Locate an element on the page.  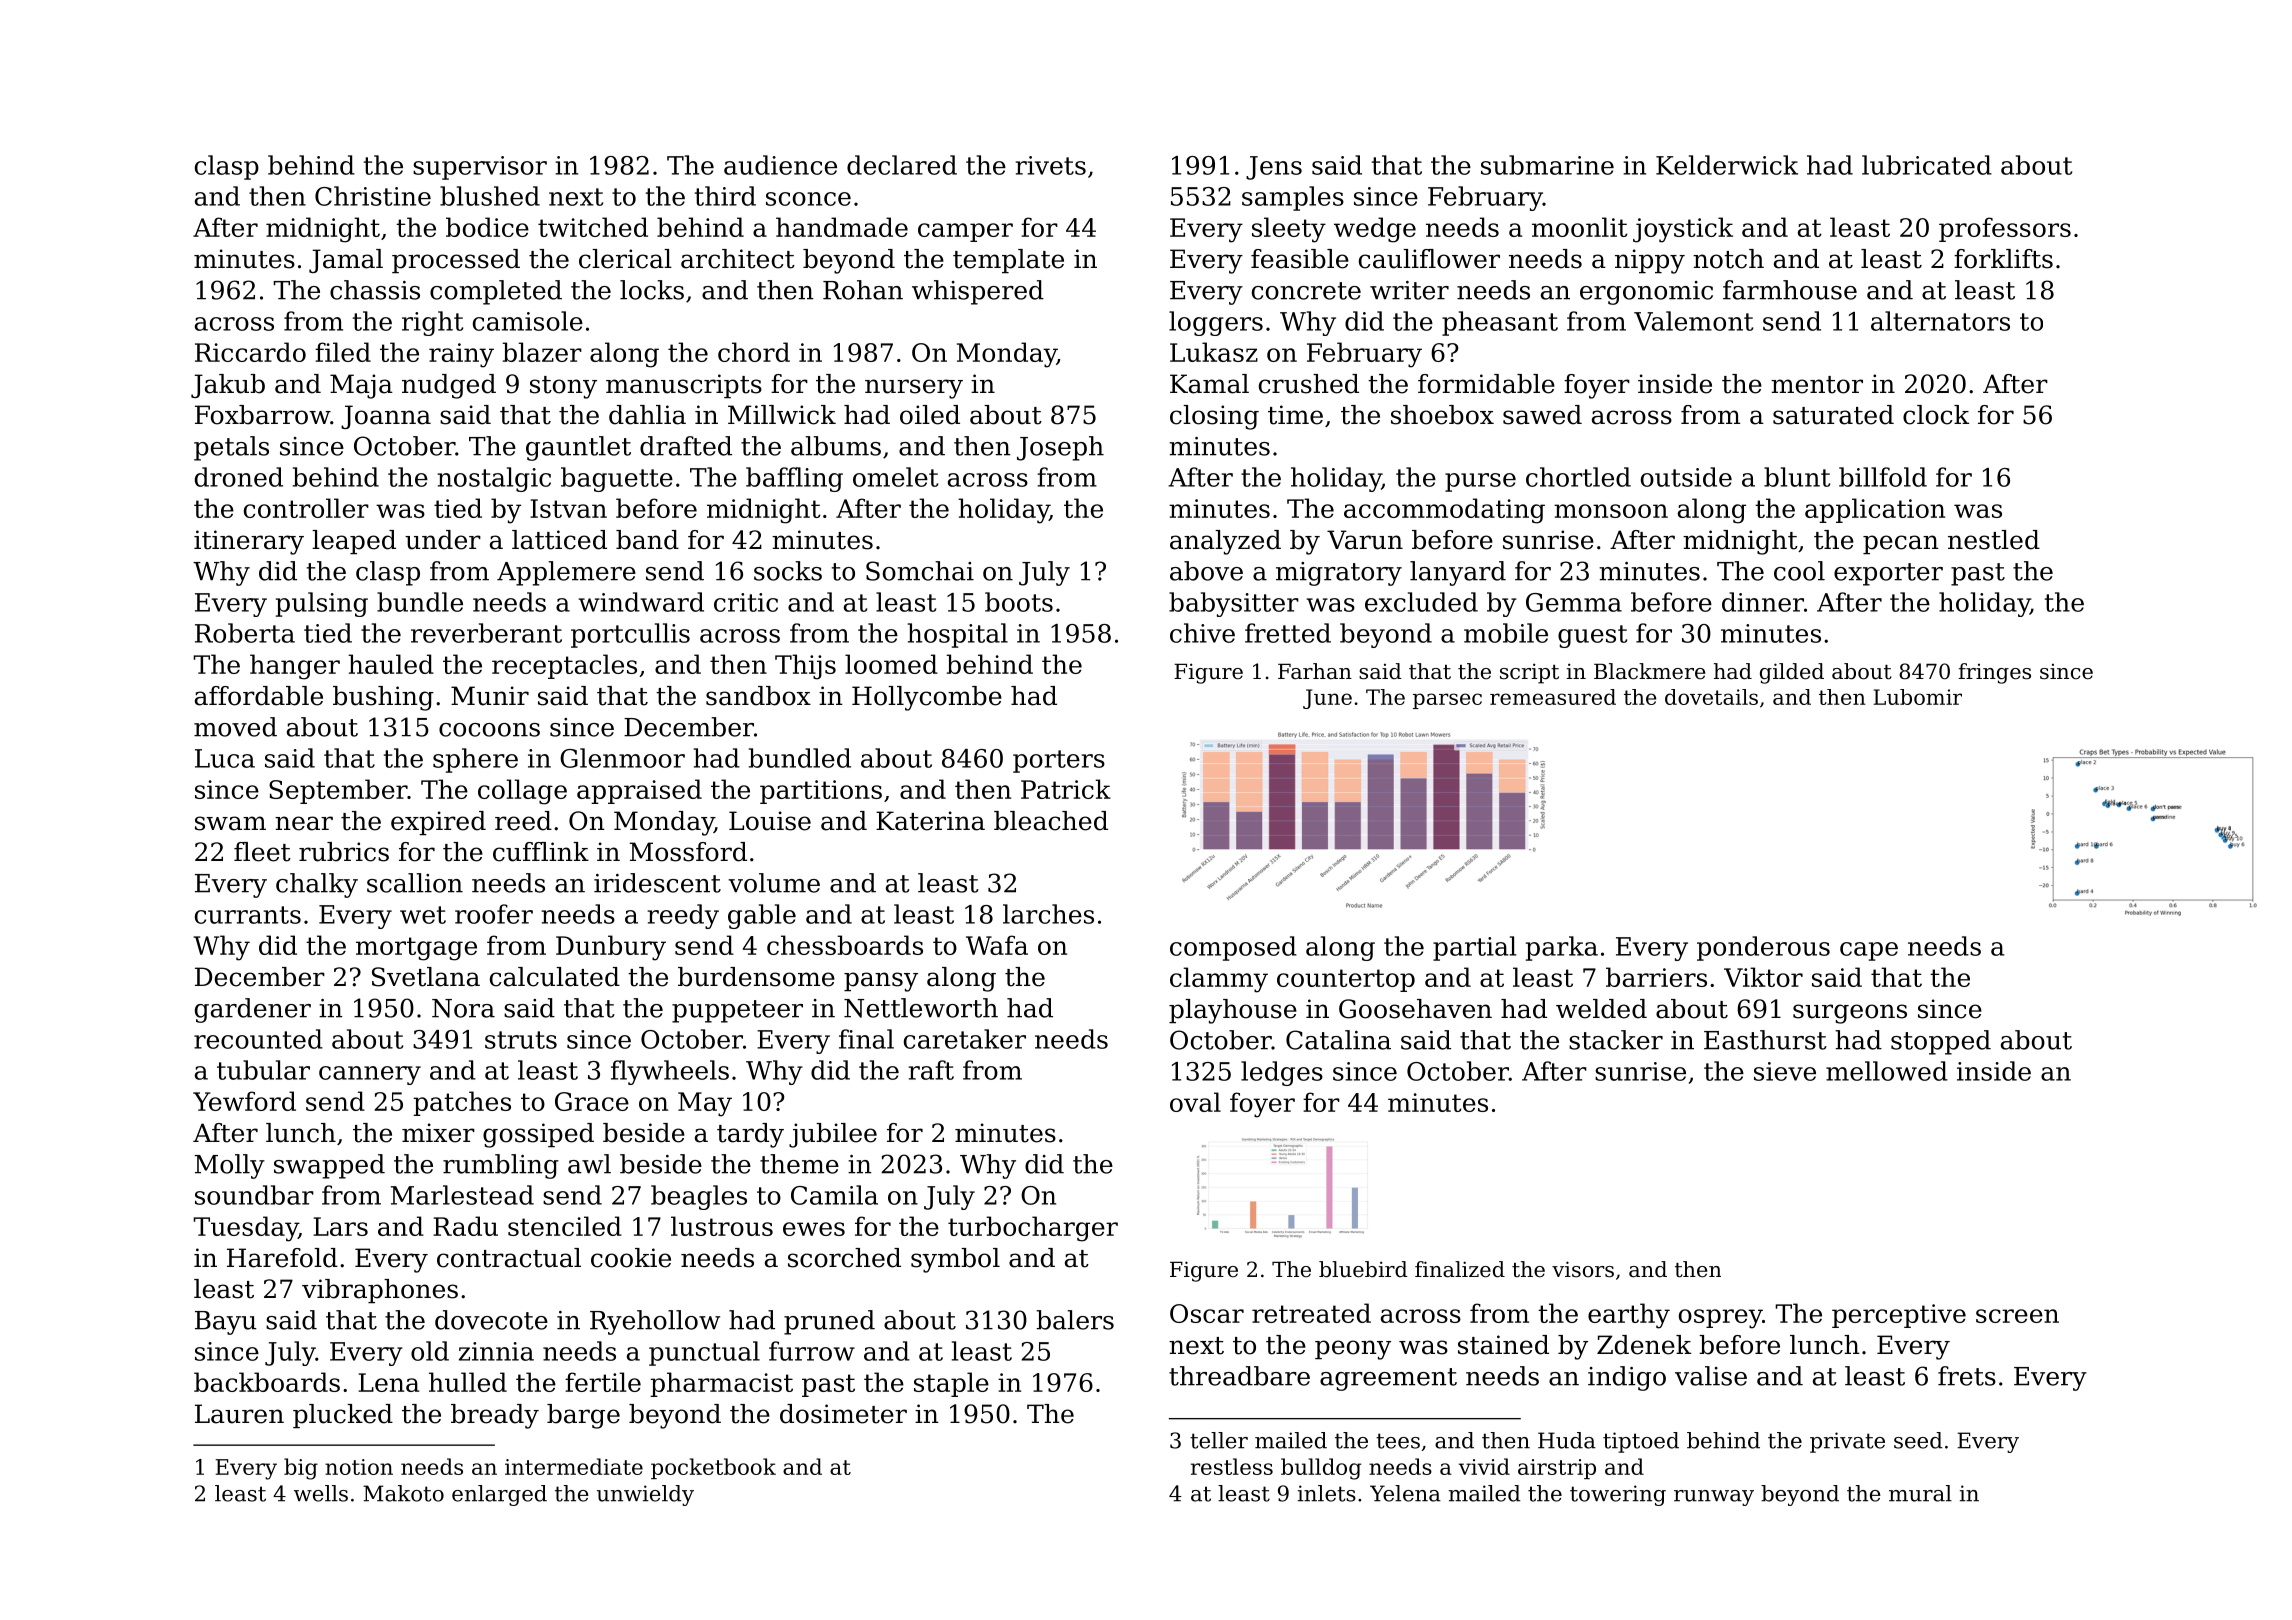
lubricated is located at coordinates (1927, 165).
